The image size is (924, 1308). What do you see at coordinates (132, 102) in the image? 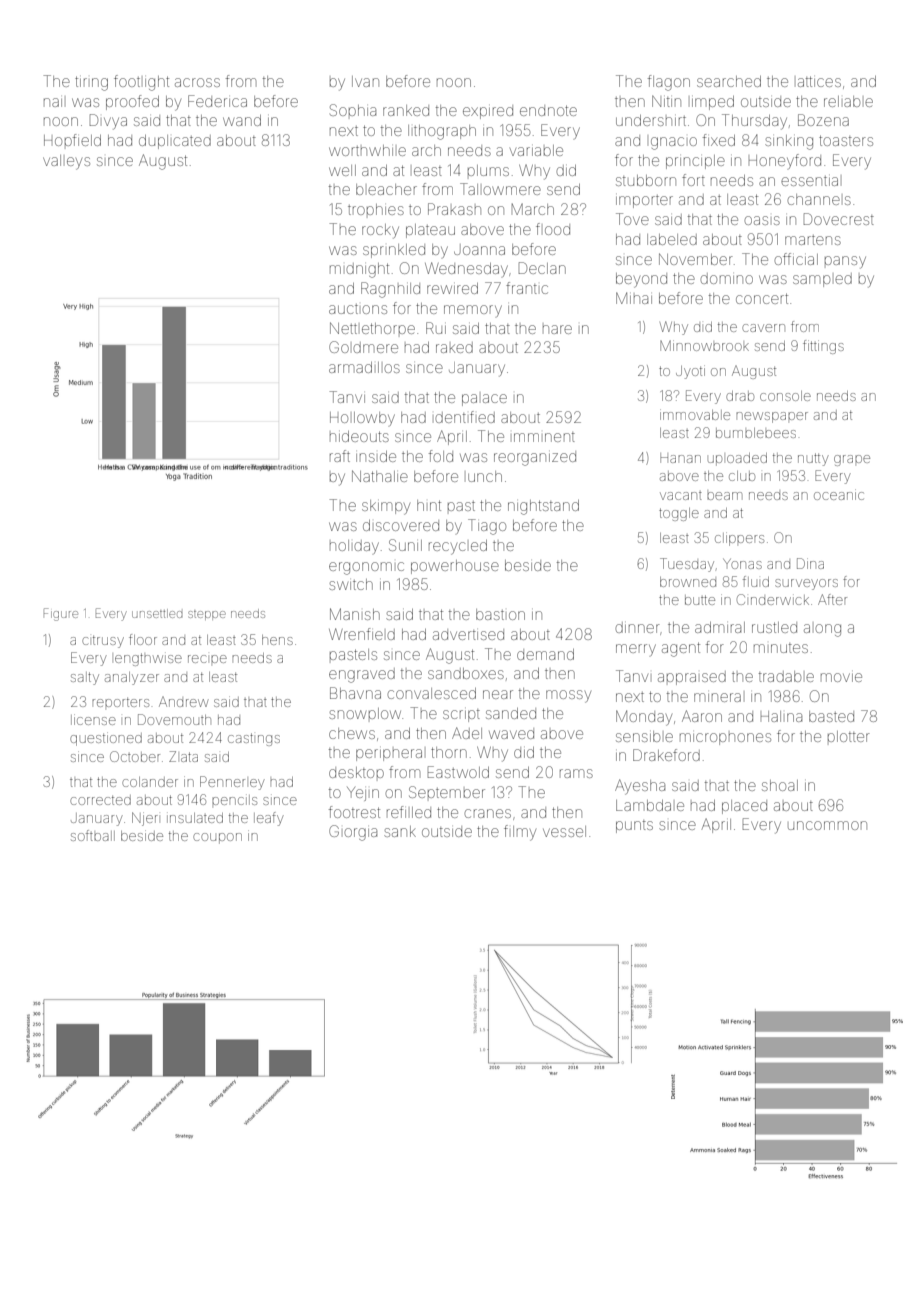
I see `proofed` at bounding box center [132, 102].
